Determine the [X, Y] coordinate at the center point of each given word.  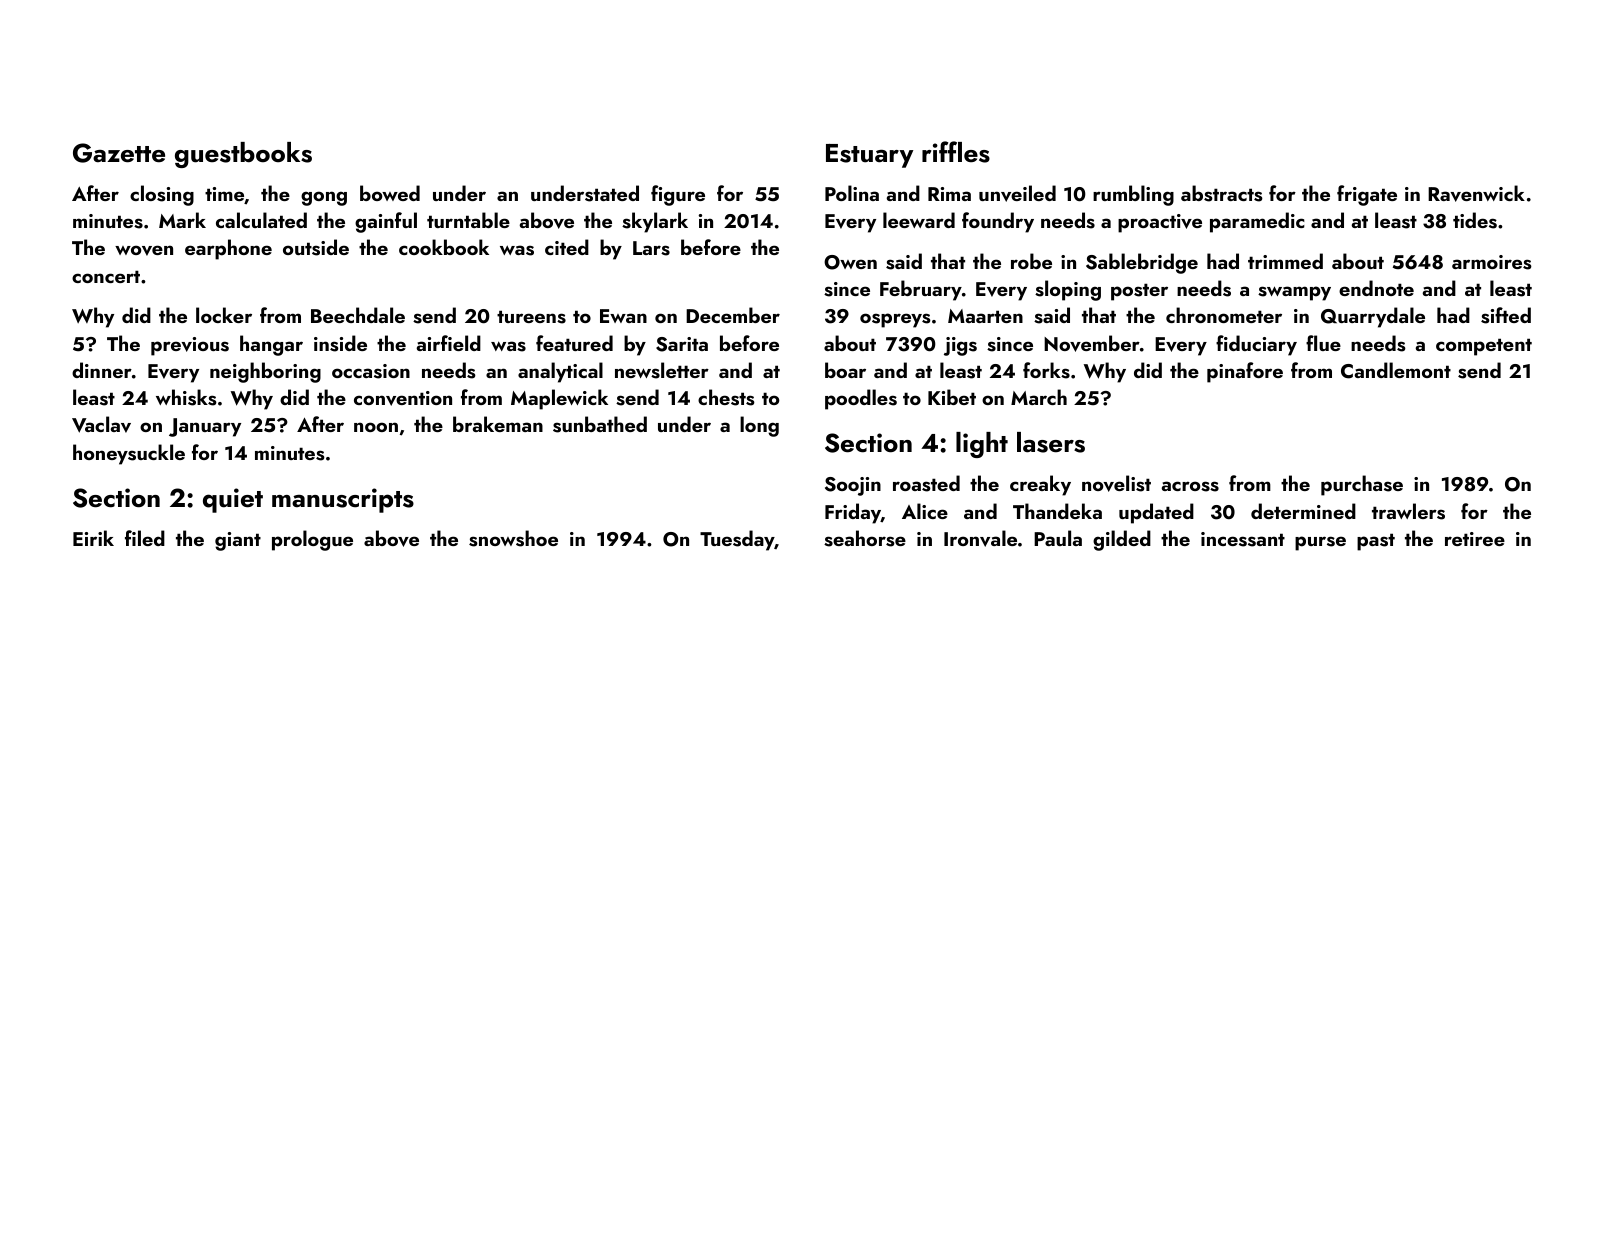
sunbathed [600, 424]
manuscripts [343, 500]
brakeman [498, 424]
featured [574, 343]
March [1039, 397]
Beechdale [358, 315]
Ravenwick [1476, 193]
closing [162, 195]
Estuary [869, 156]
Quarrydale [1373, 317]
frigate [1367, 195]
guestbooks [243, 155]
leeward [919, 220]
